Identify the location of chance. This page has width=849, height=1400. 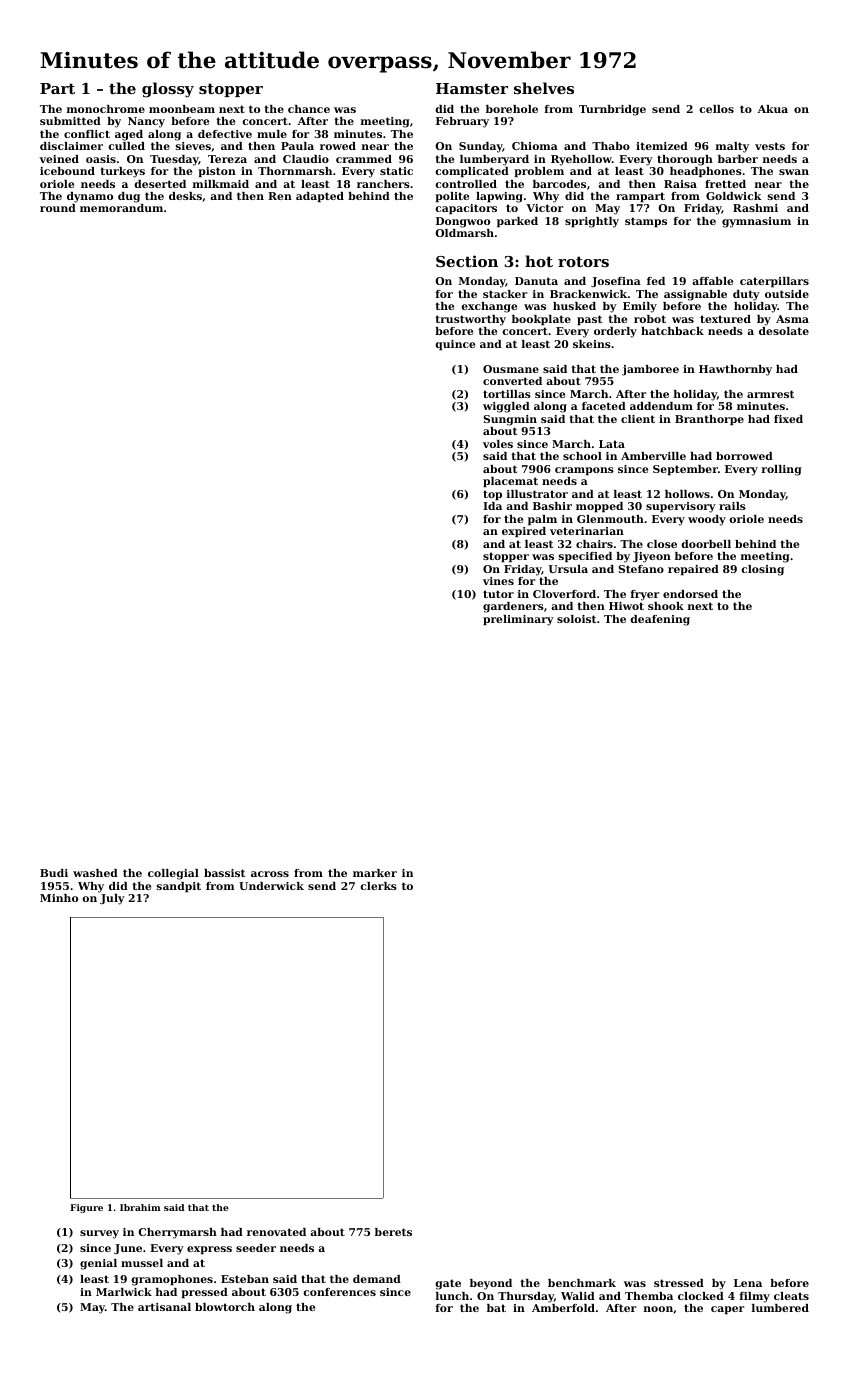
(309, 109).
